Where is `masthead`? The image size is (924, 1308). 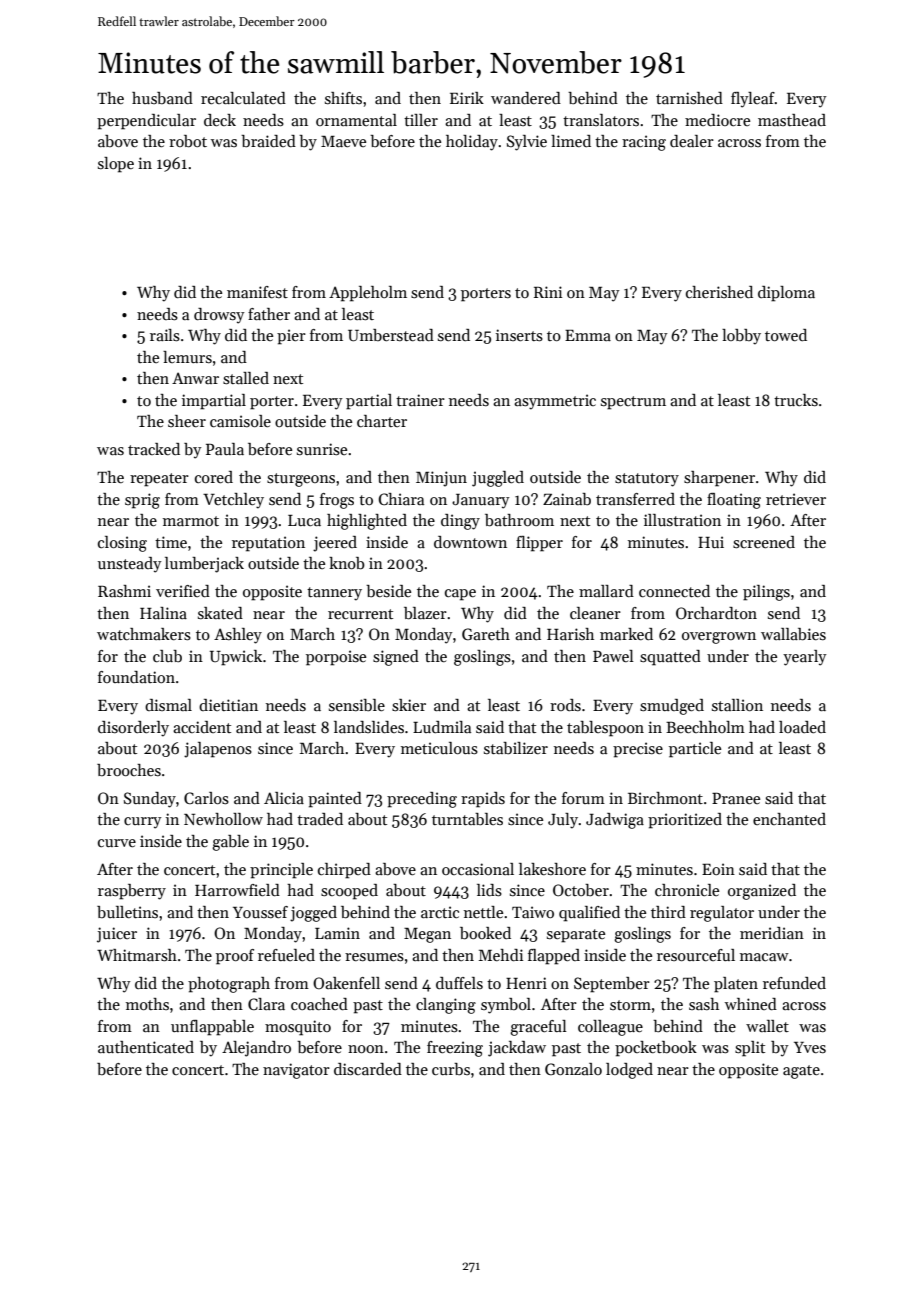
masthead is located at coordinates (792, 120).
